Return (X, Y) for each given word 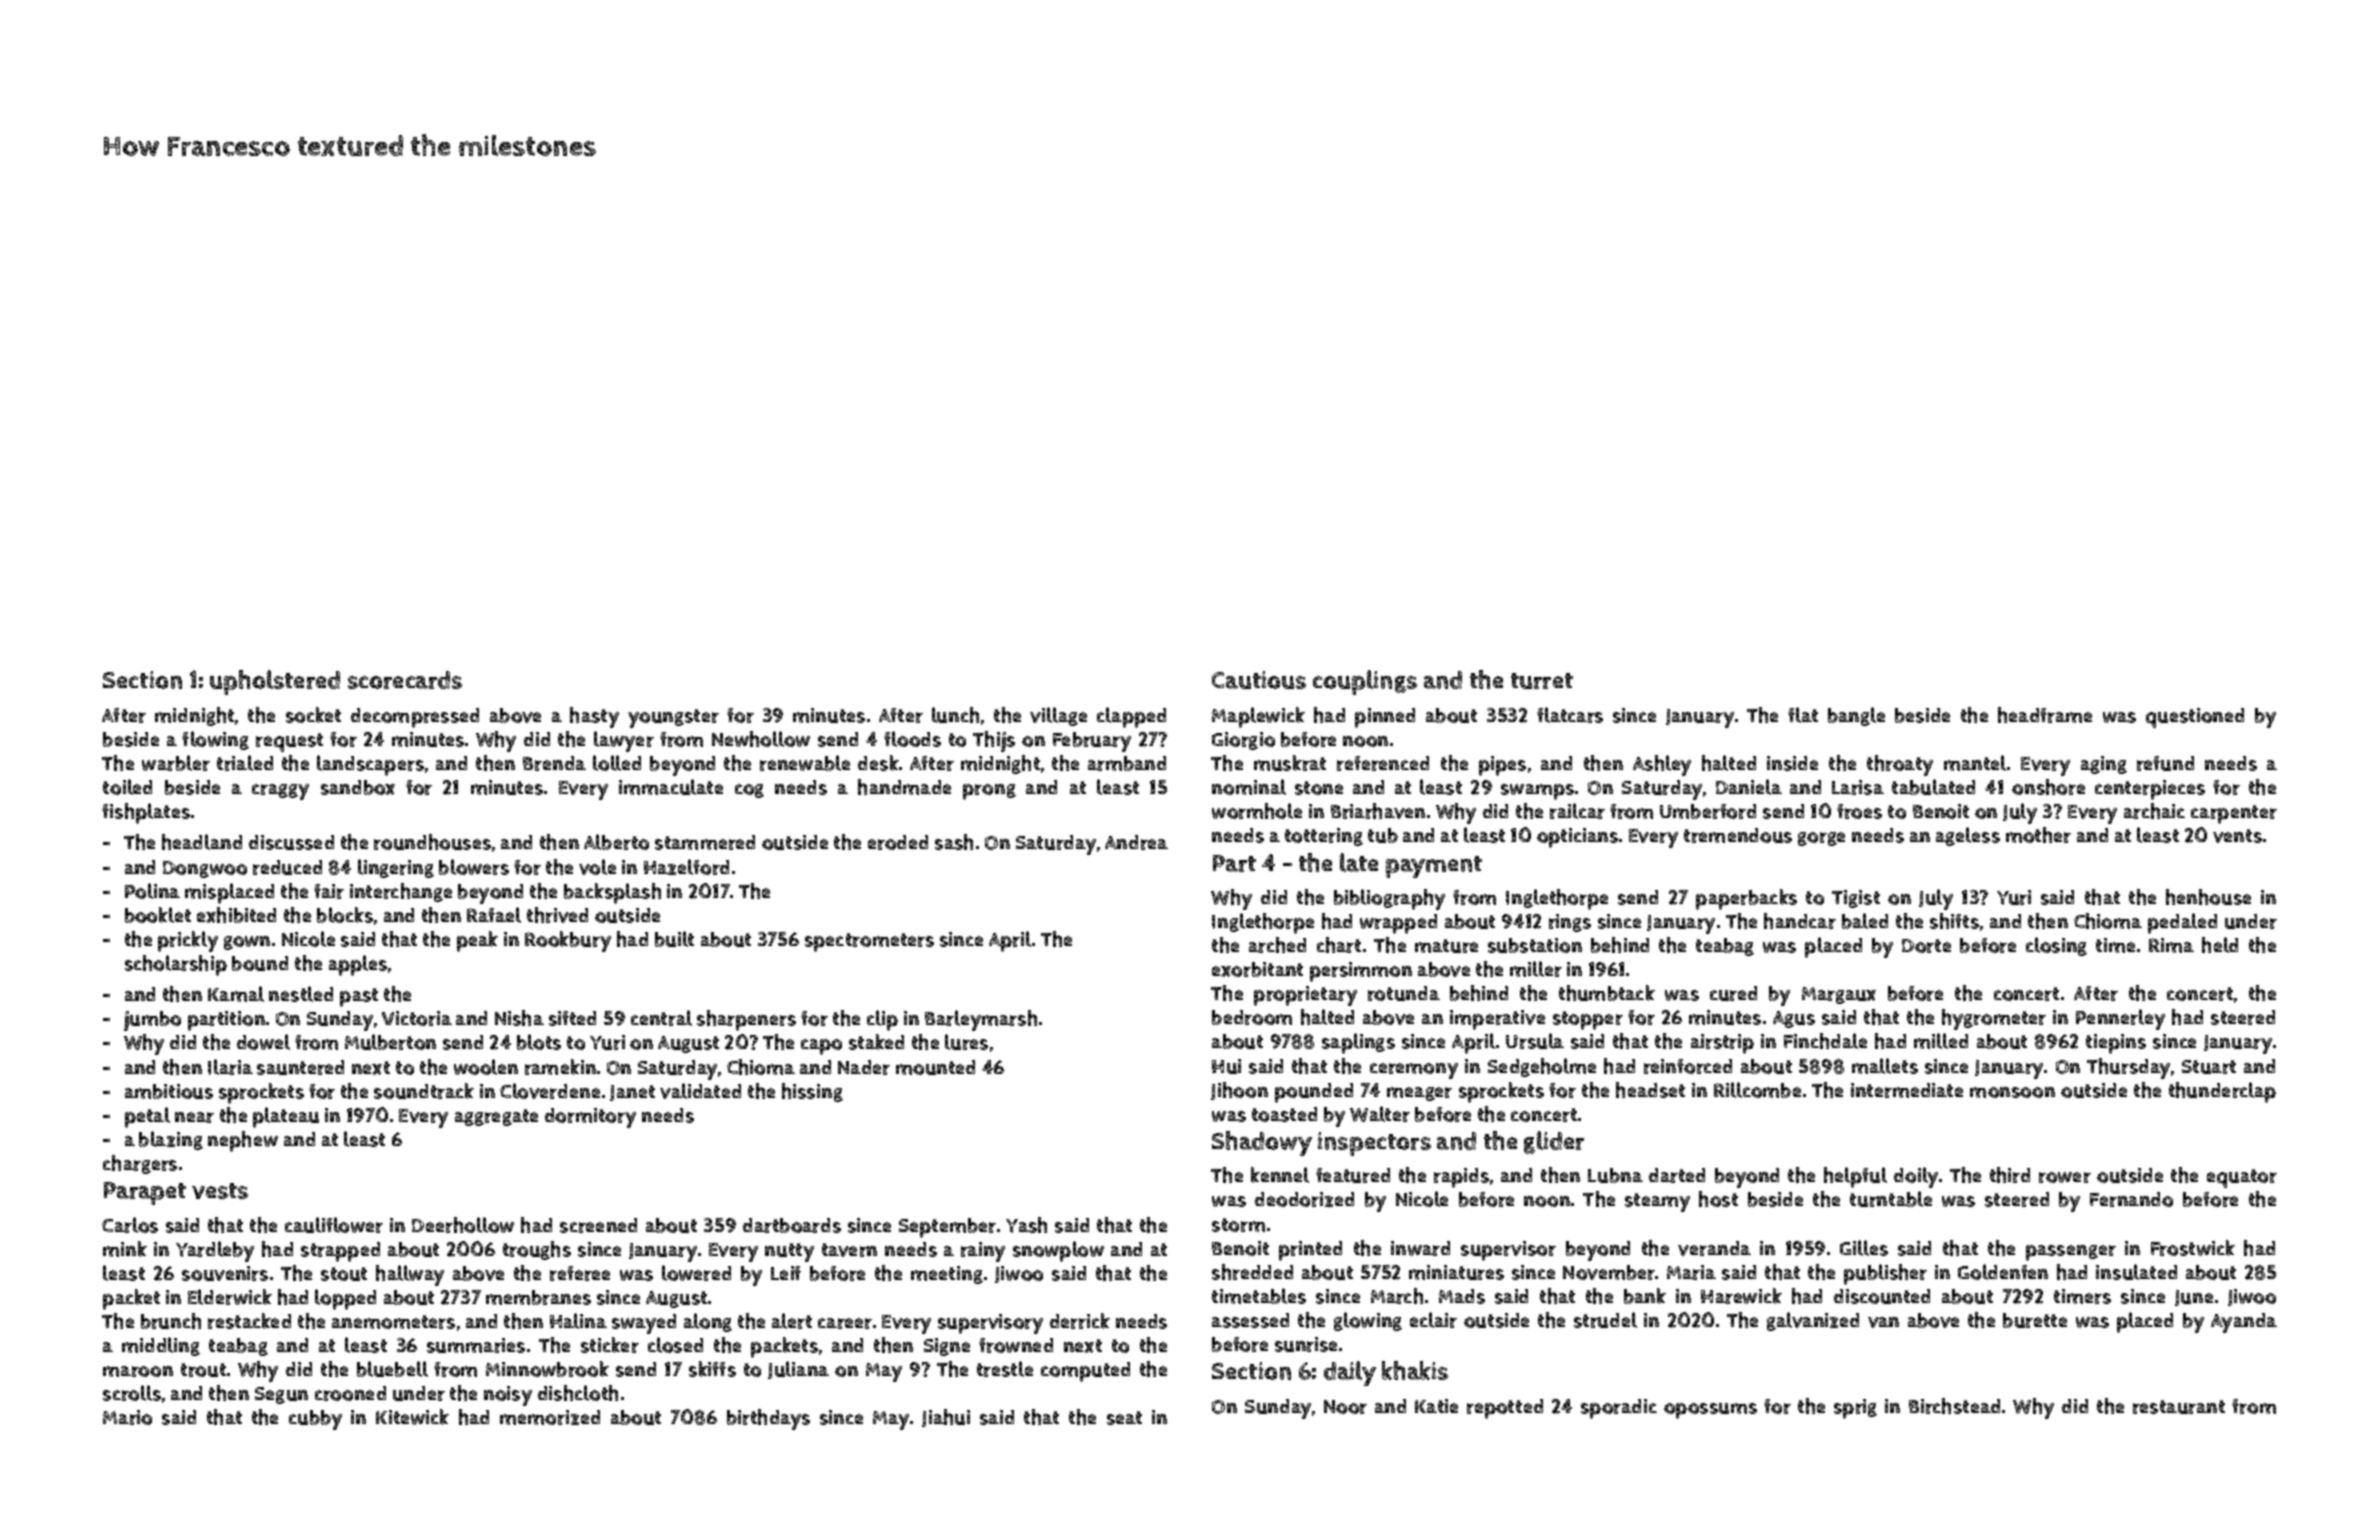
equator (2242, 1178)
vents (2237, 836)
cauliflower (334, 1225)
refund (2165, 763)
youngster (673, 718)
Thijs (994, 741)
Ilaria (230, 1067)
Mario (127, 1417)
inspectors (1374, 1144)
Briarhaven (1378, 811)
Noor (1345, 1407)
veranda (1714, 1248)
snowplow (1058, 1251)
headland (202, 842)
